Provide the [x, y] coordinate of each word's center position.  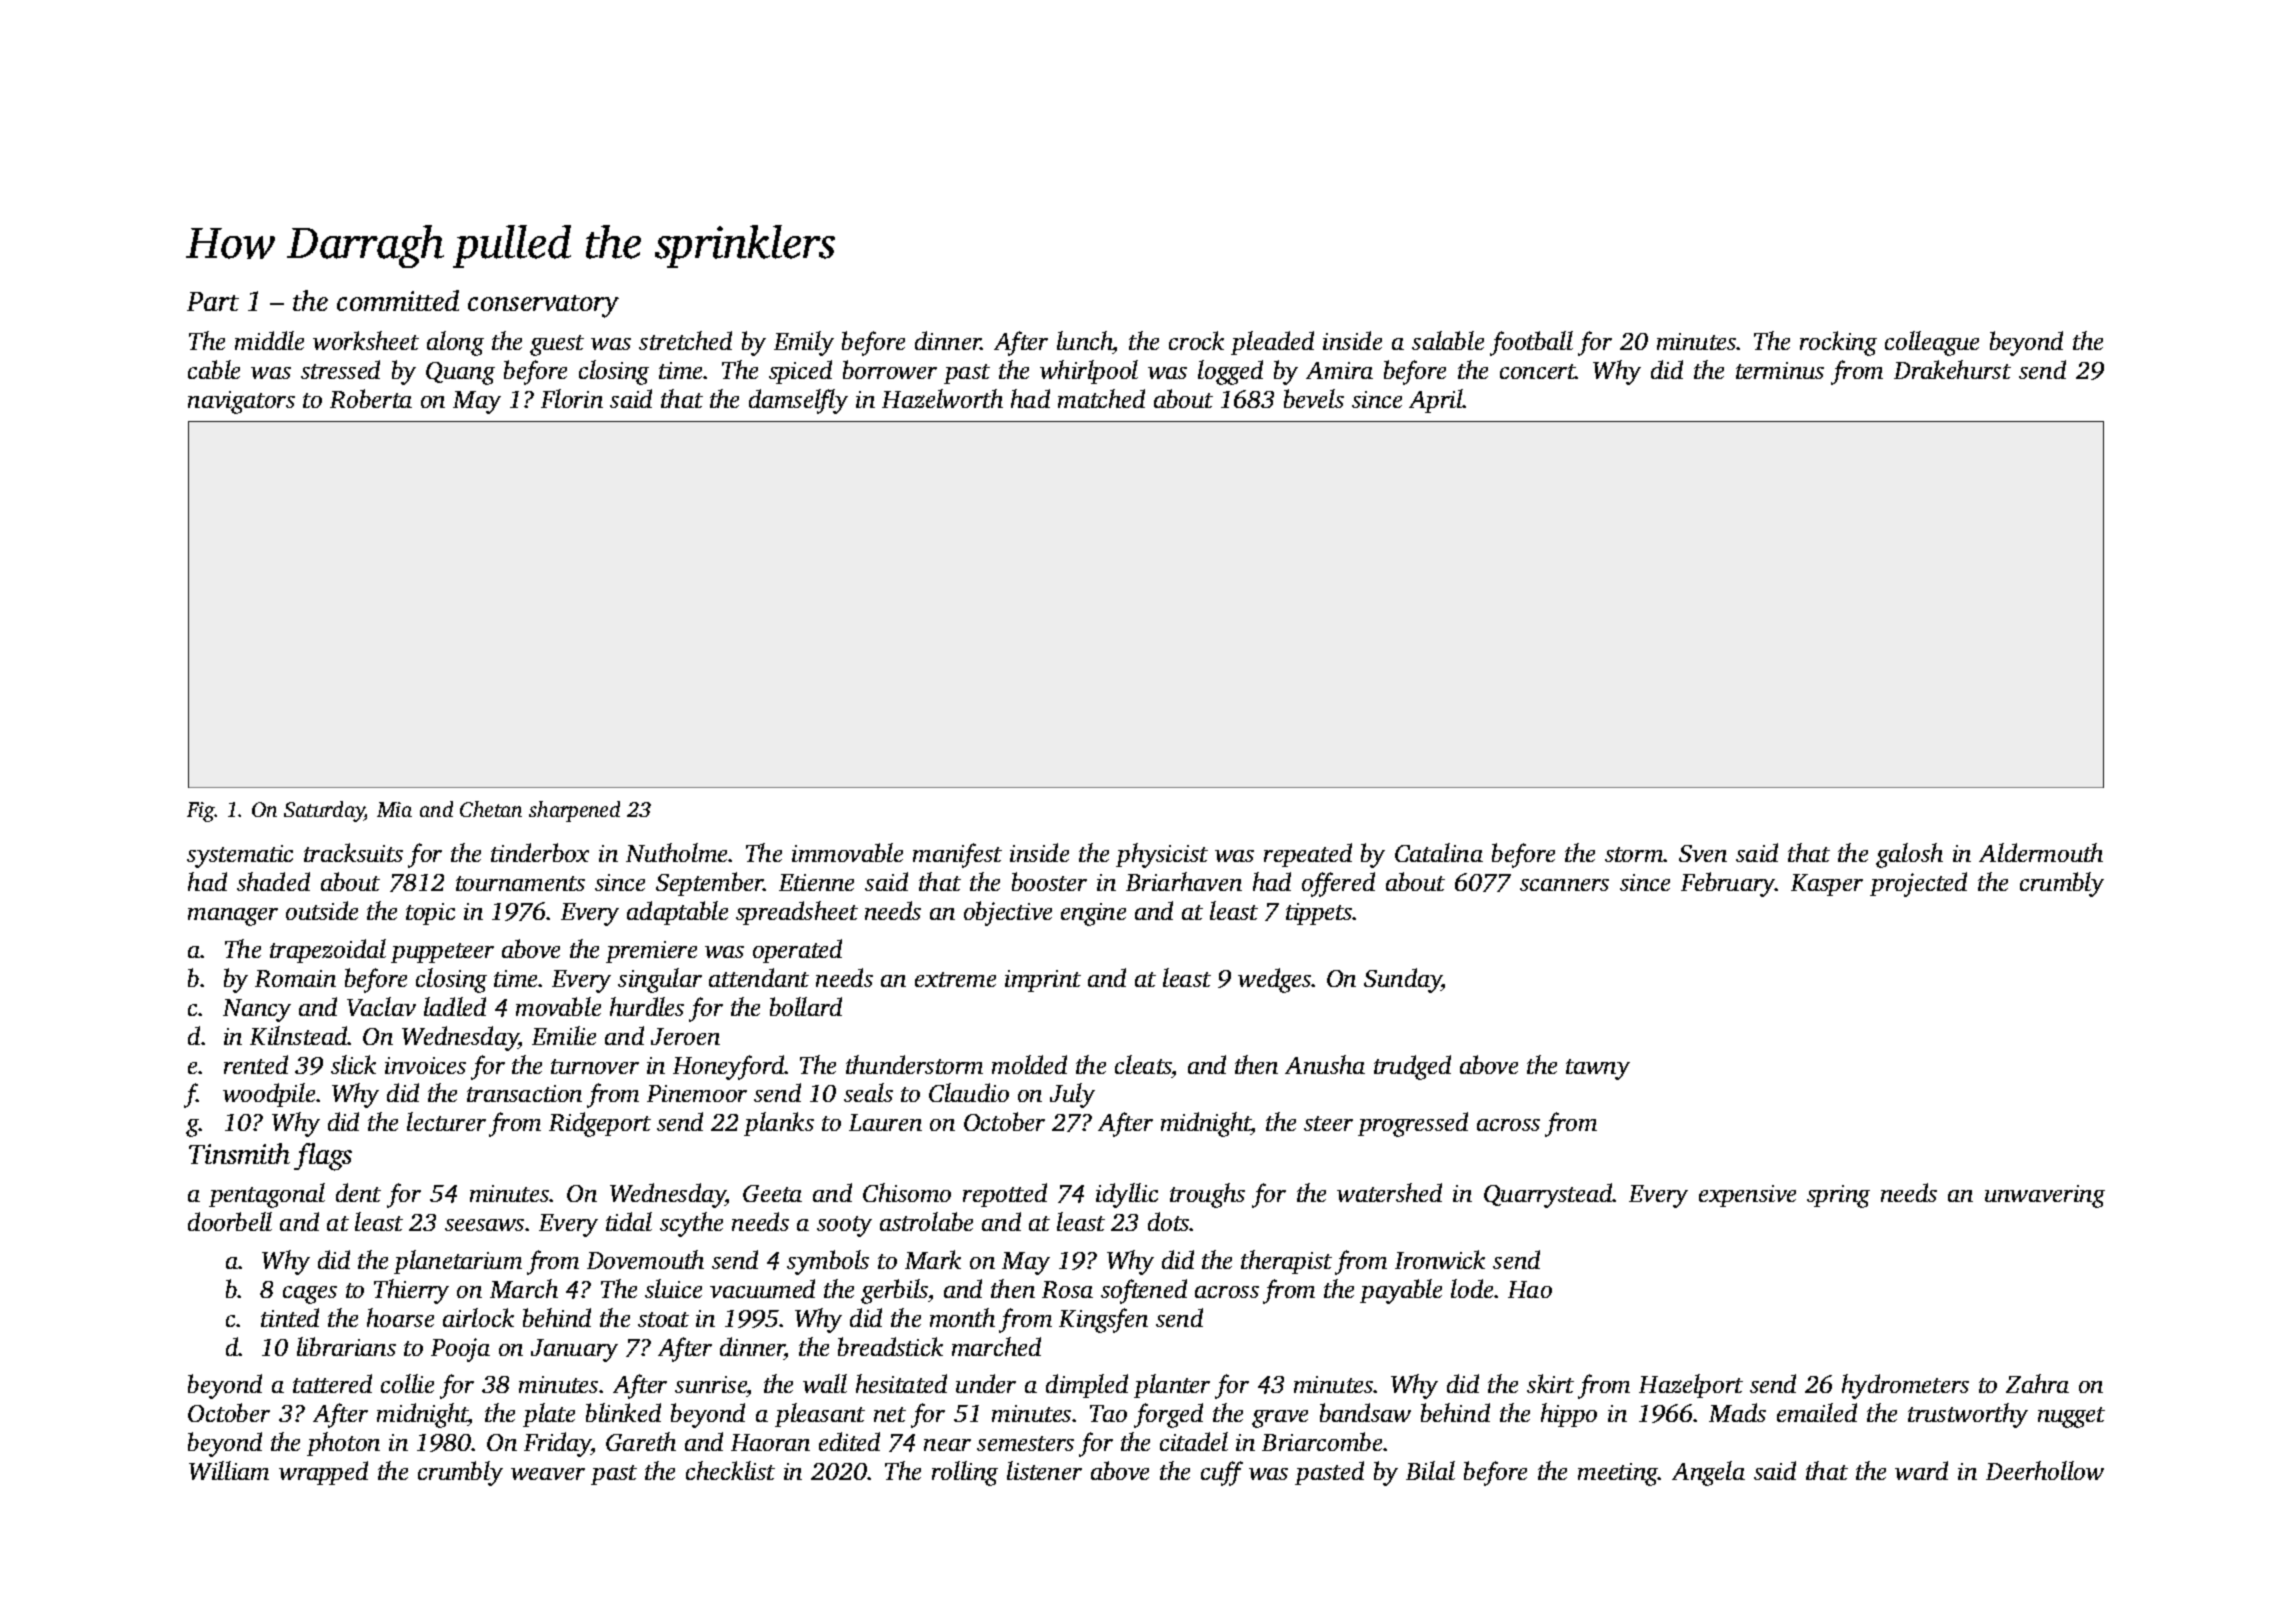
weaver [548, 1474]
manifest [957, 855]
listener [1044, 1470]
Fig [201, 812]
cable [214, 369]
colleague [1932, 343]
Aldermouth [2041, 852]
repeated [1308, 855]
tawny [1598, 1069]
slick [353, 1064]
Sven [1703, 853]
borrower [890, 369]
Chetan [491, 809]
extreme [955, 979]
